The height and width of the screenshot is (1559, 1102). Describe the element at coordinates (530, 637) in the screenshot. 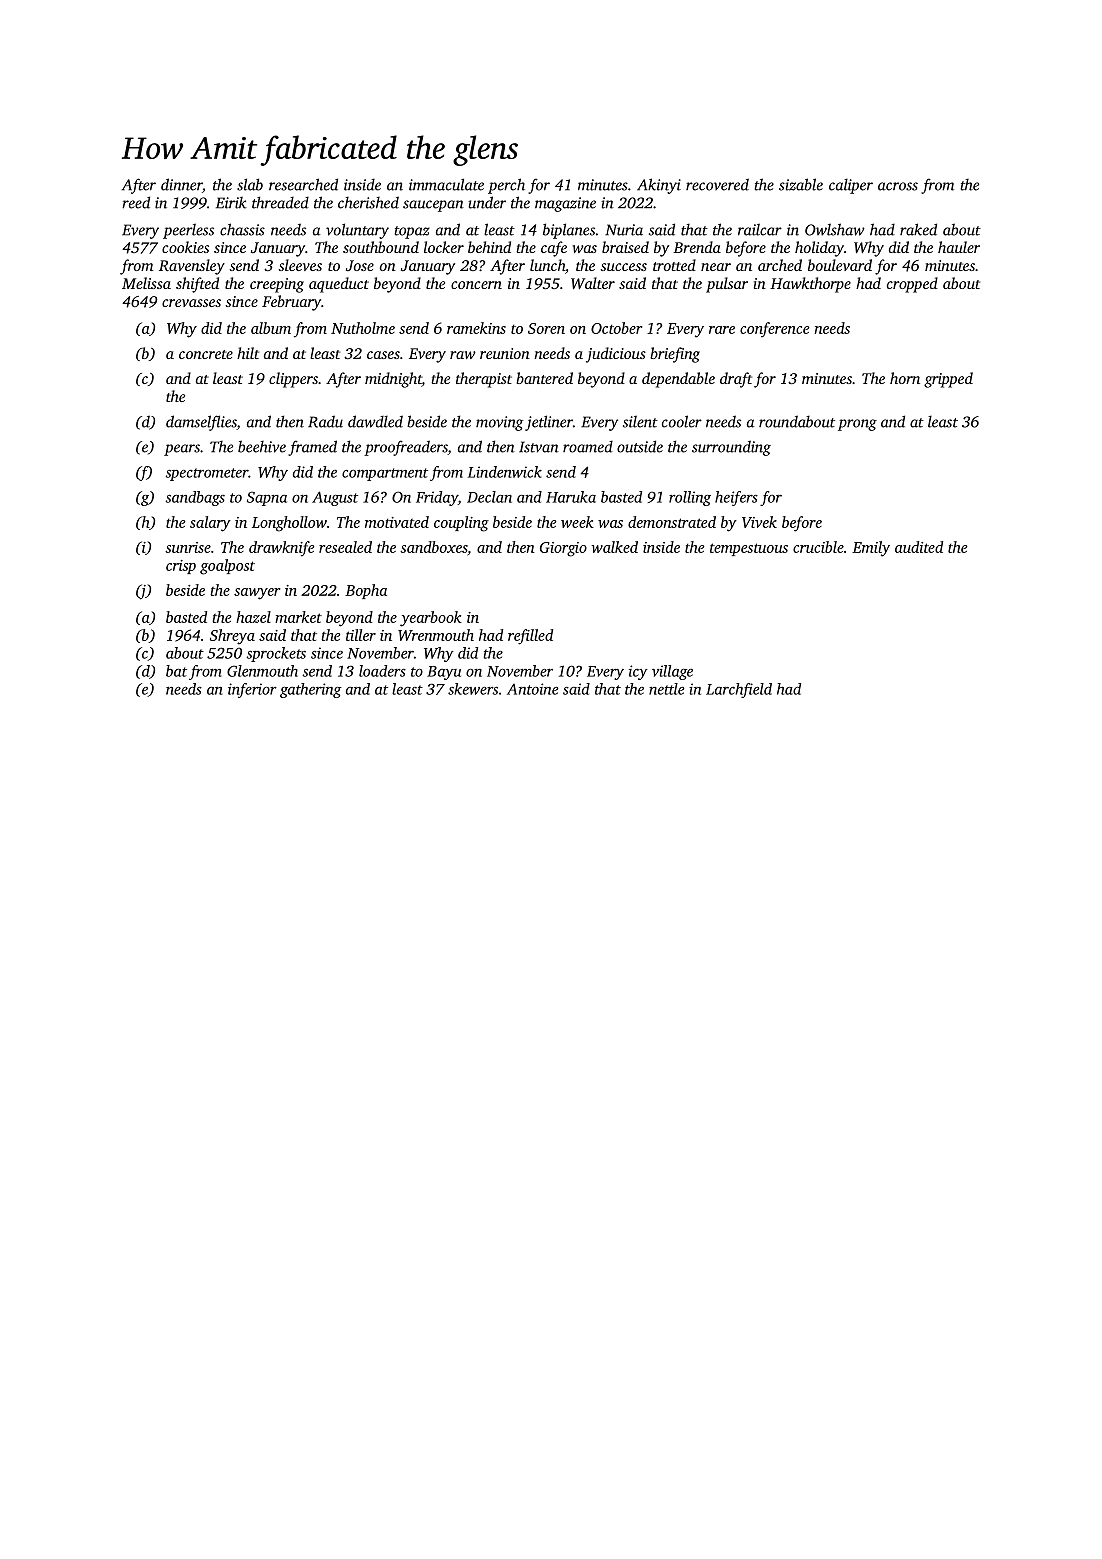

I see `refilled` at that location.
